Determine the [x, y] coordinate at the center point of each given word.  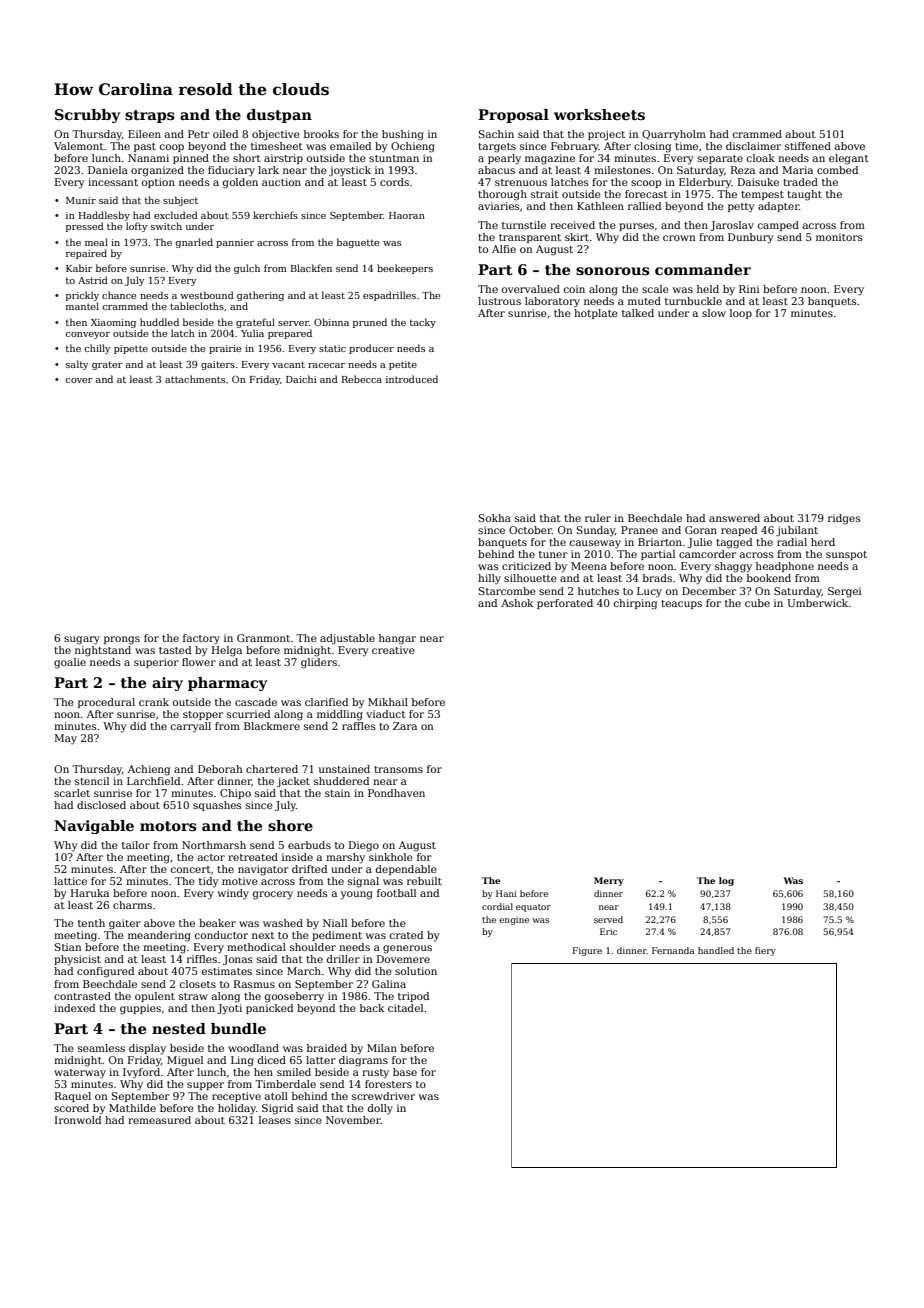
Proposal [513, 116]
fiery [765, 951]
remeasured [159, 1120]
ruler [598, 518]
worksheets [599, 114]
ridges [844, 519]
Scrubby [87, 116]
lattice [70, 881]
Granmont [263, 638]
